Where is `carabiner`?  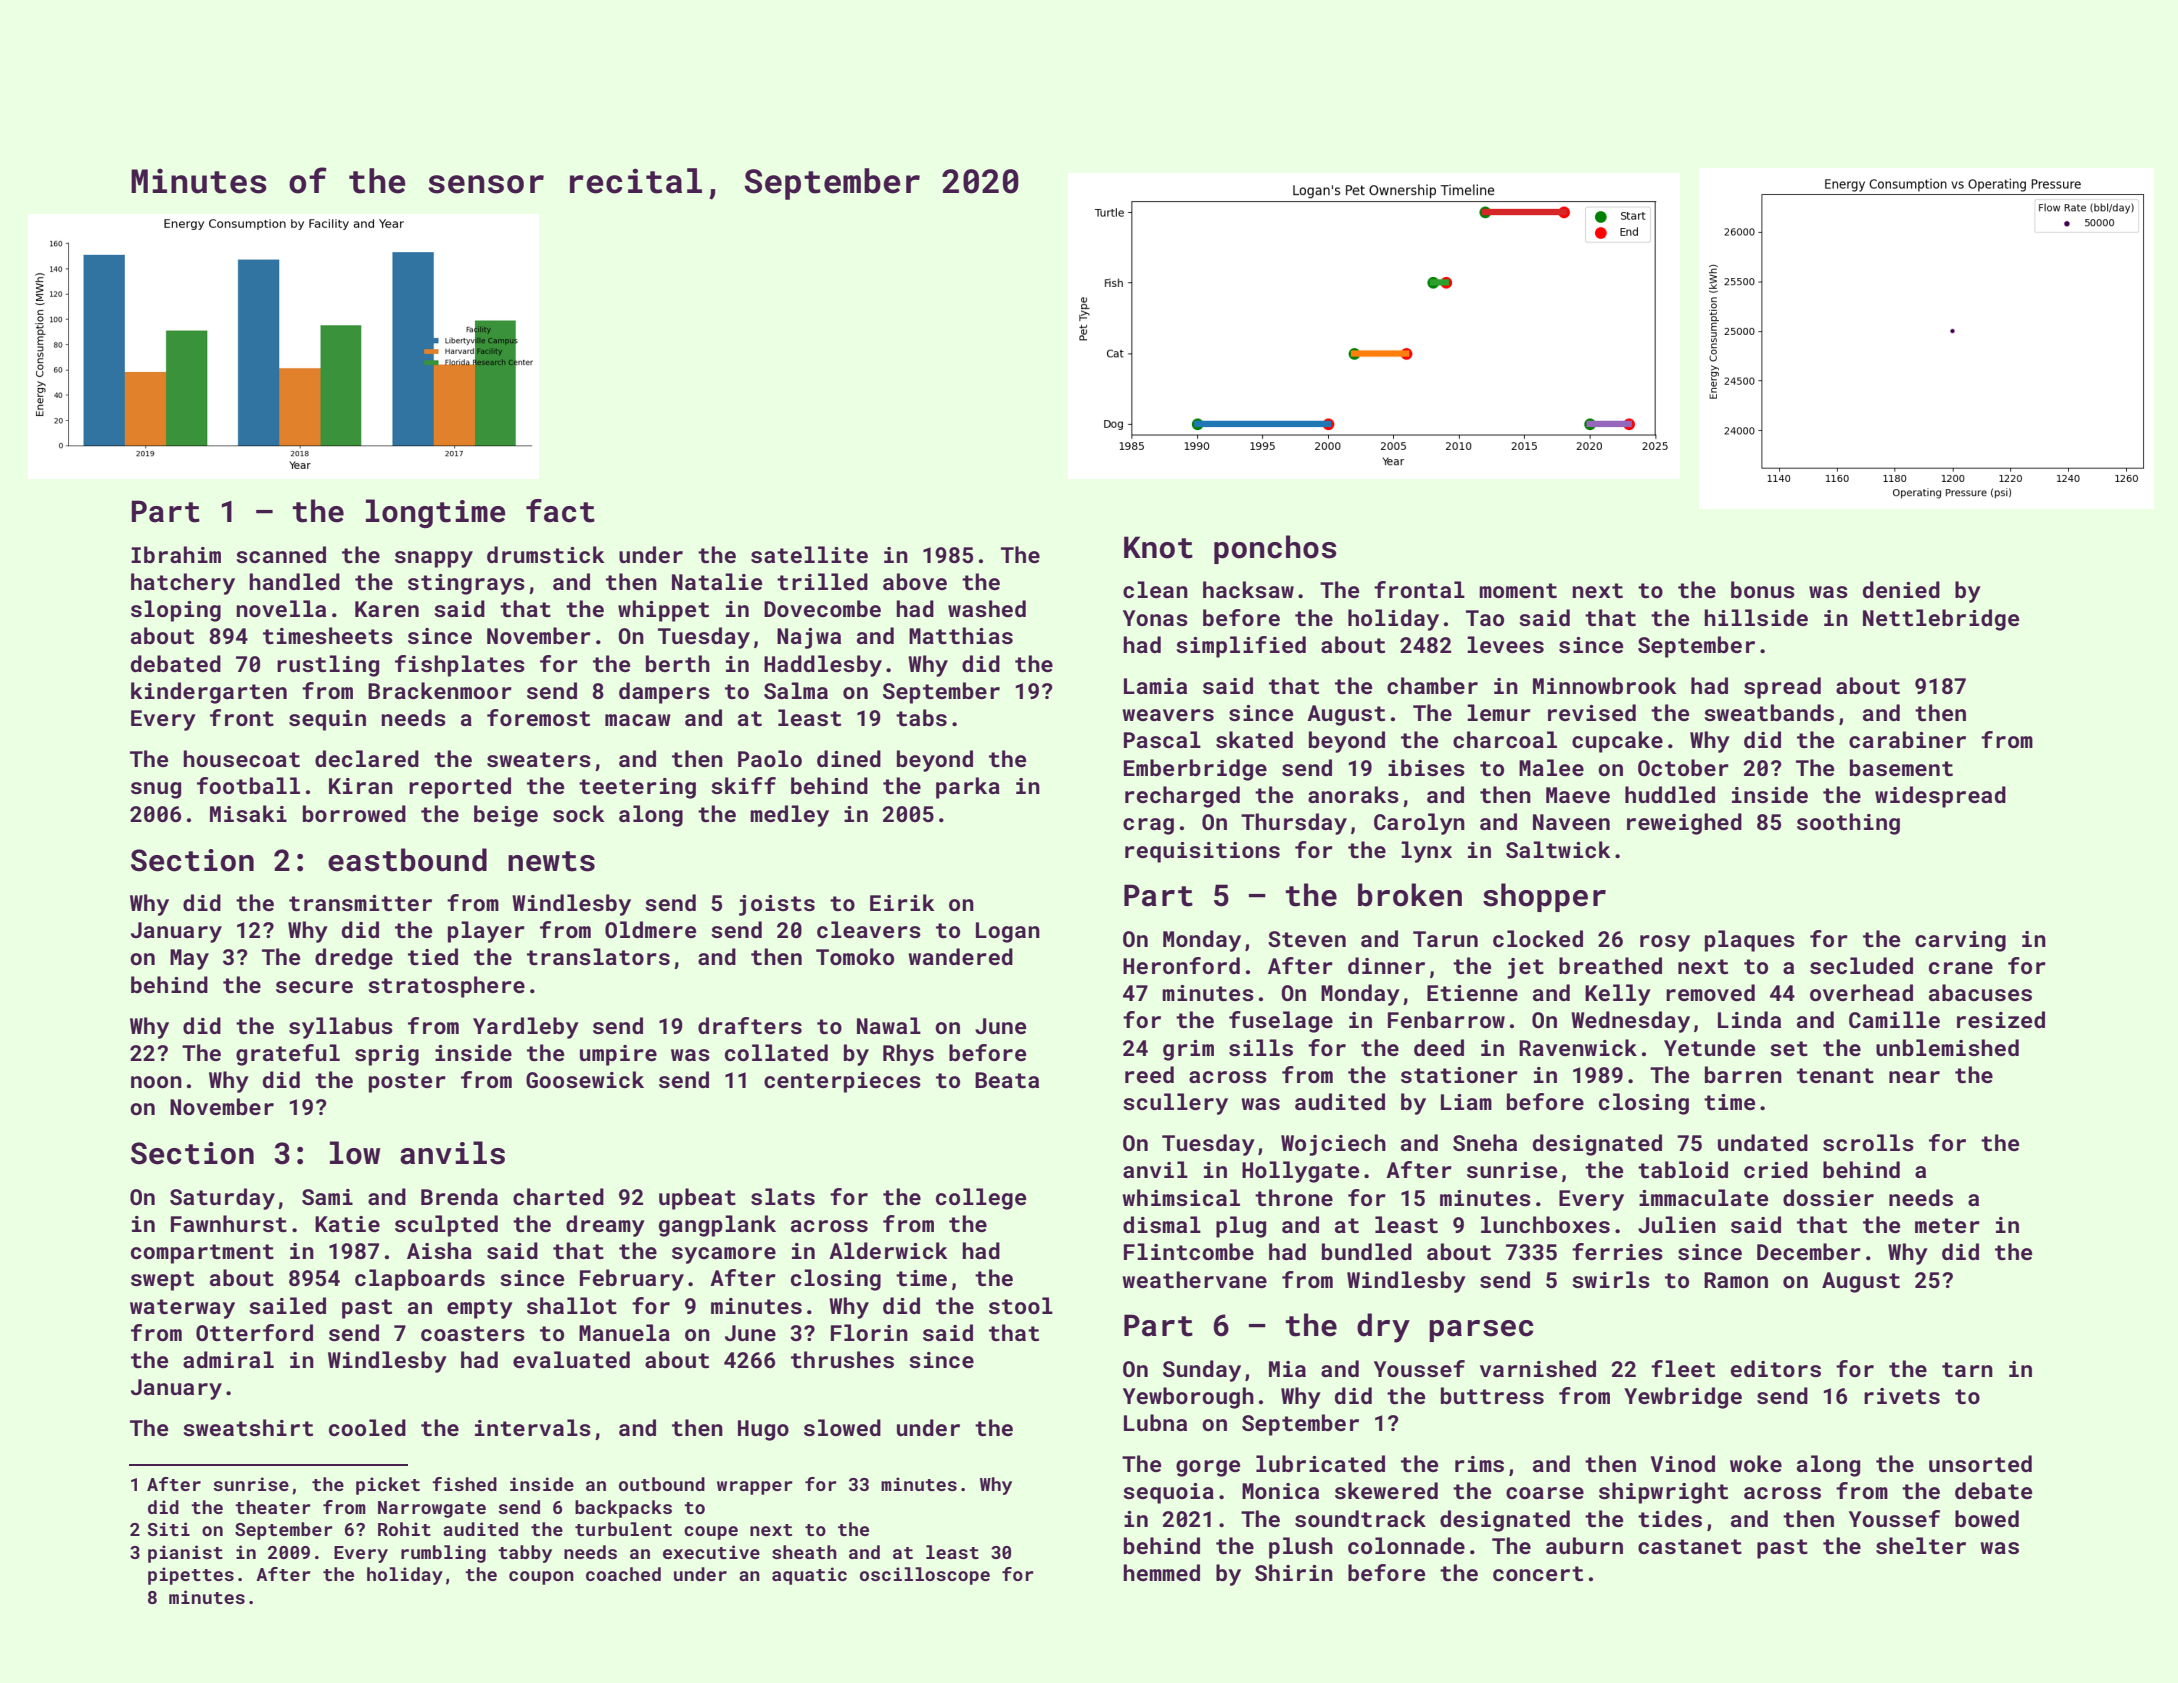
carabiner is located at coordinates (1907, 739).
